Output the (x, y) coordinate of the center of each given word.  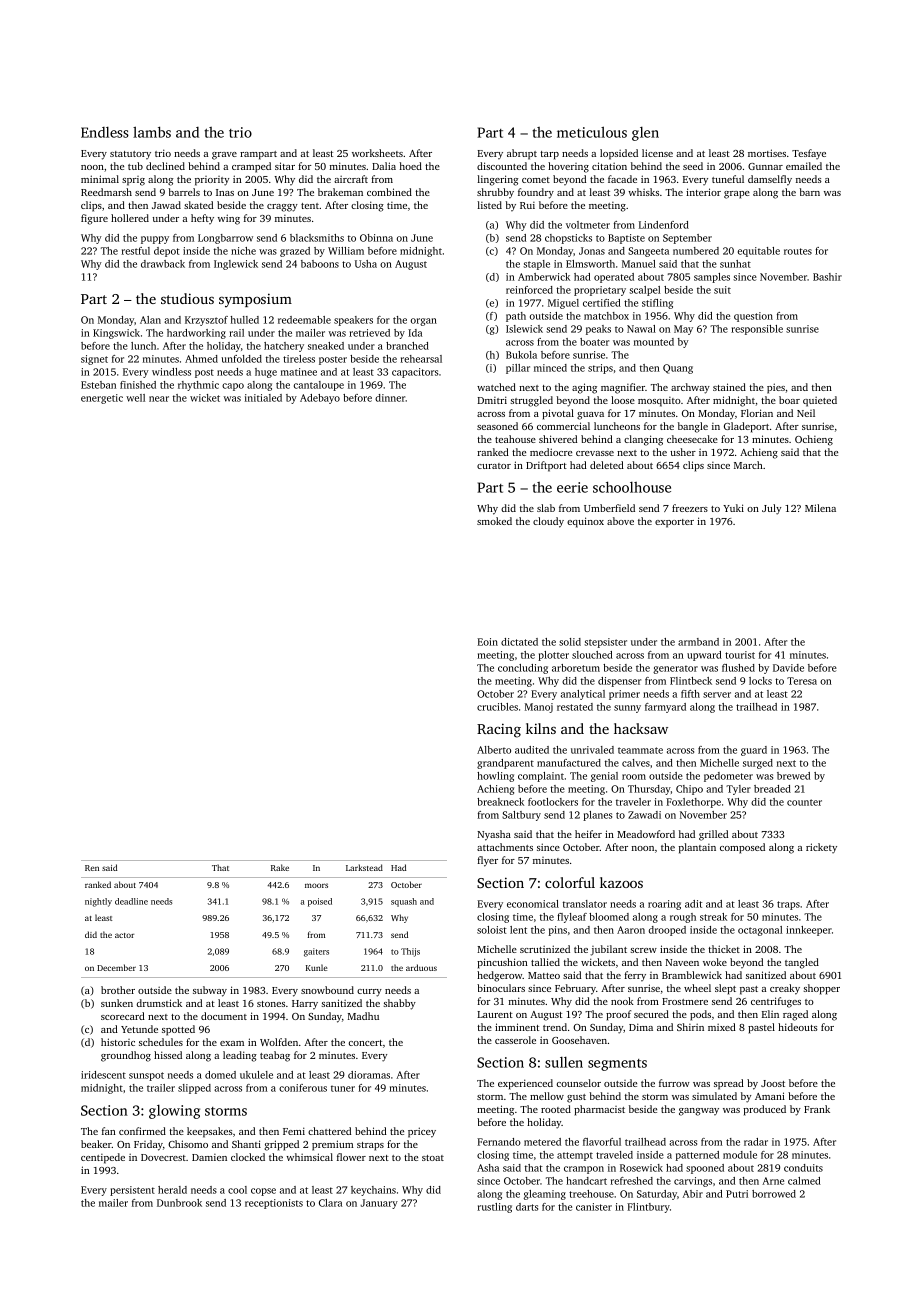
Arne (773, 1181)
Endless (105, 132)
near (159, 399)
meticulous (592, 132)
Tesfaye (809, 154)
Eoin (487, 642)
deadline (131, 901)
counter (804, 802)
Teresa (802, 681)
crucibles (497, 707)
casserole (515, 1040)
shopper (822, 989)
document (224, 1016)
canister (594, 1207)
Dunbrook (179, 1203)
